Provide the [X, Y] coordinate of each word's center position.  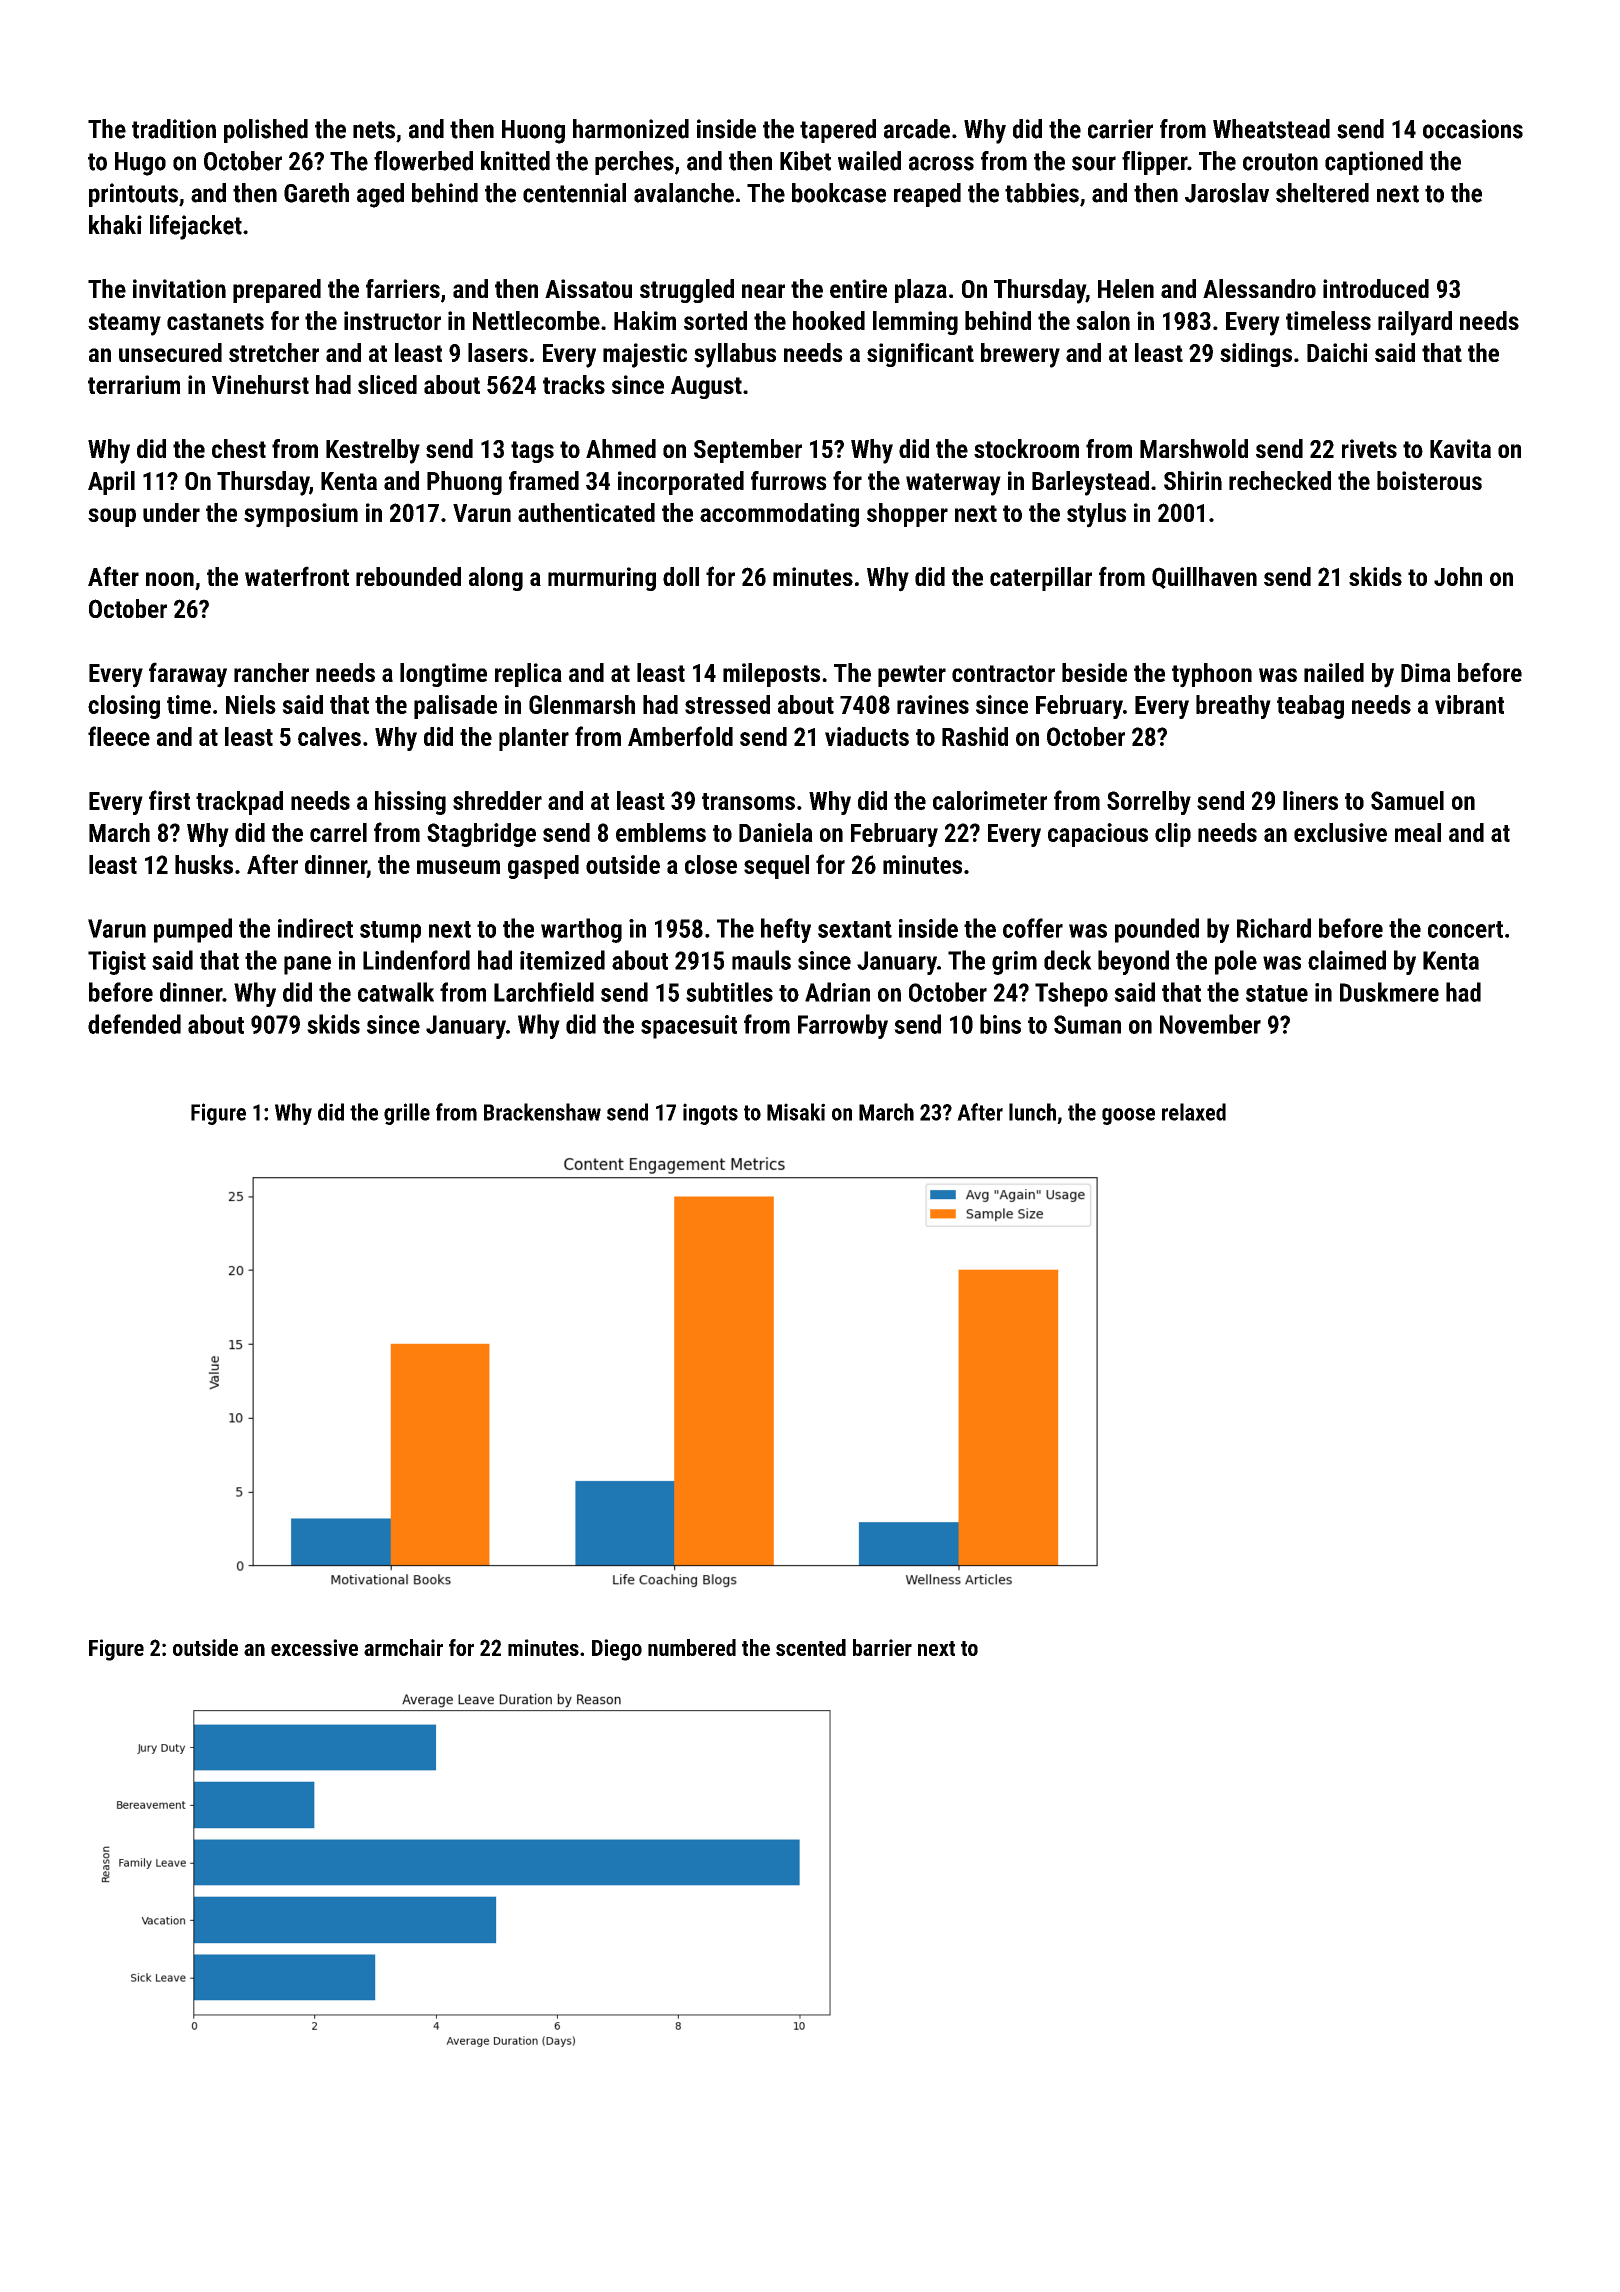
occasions [1473, 129]
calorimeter [990, 800]
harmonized [631, 129]
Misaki [796, 1112]
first [169, 800]
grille [407, 1114]
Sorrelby [1149, 803]
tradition [174, 129]
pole [1236, 962]
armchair [403, 1647]
